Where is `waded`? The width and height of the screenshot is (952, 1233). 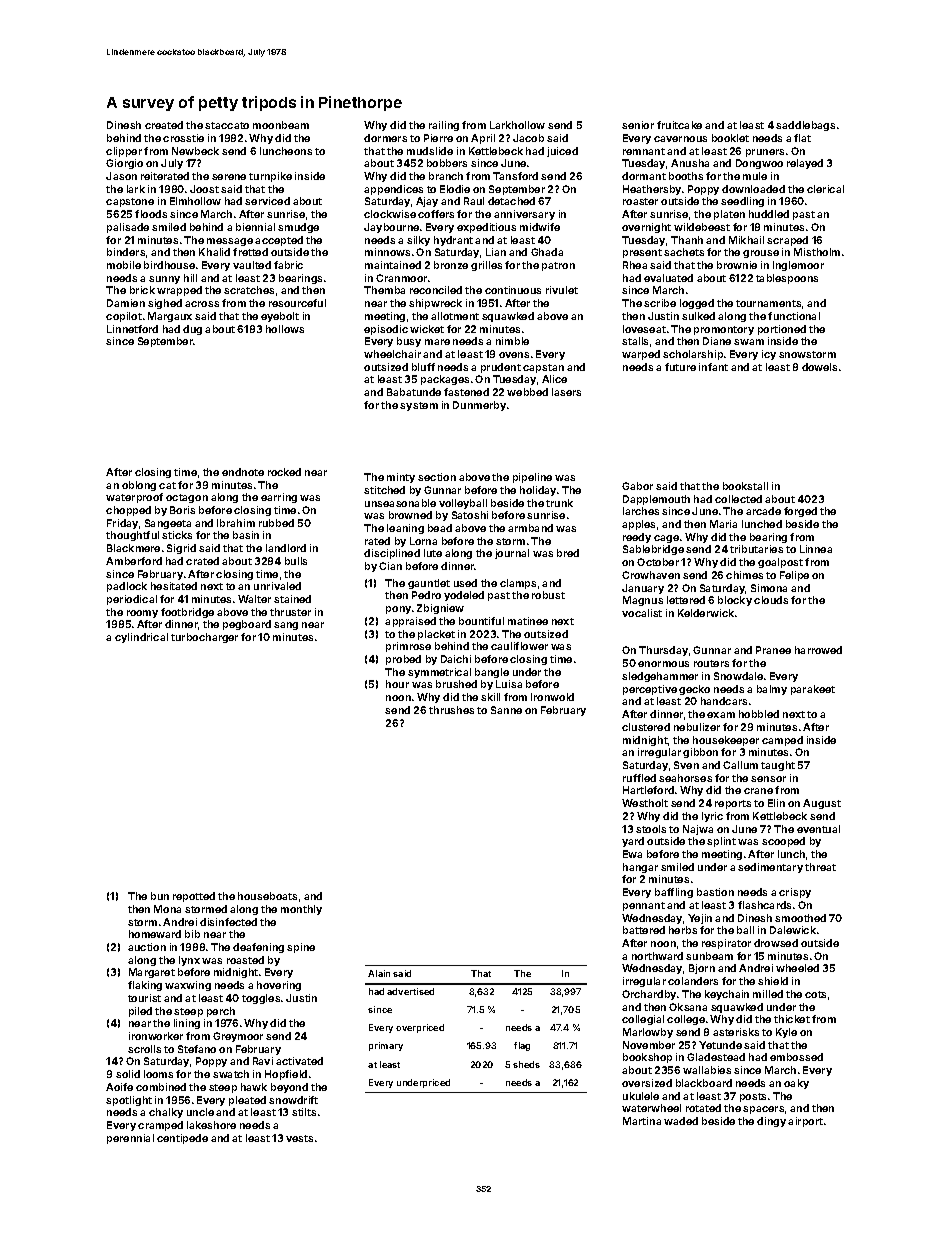
waded is located at coordinates (681, 1121).
